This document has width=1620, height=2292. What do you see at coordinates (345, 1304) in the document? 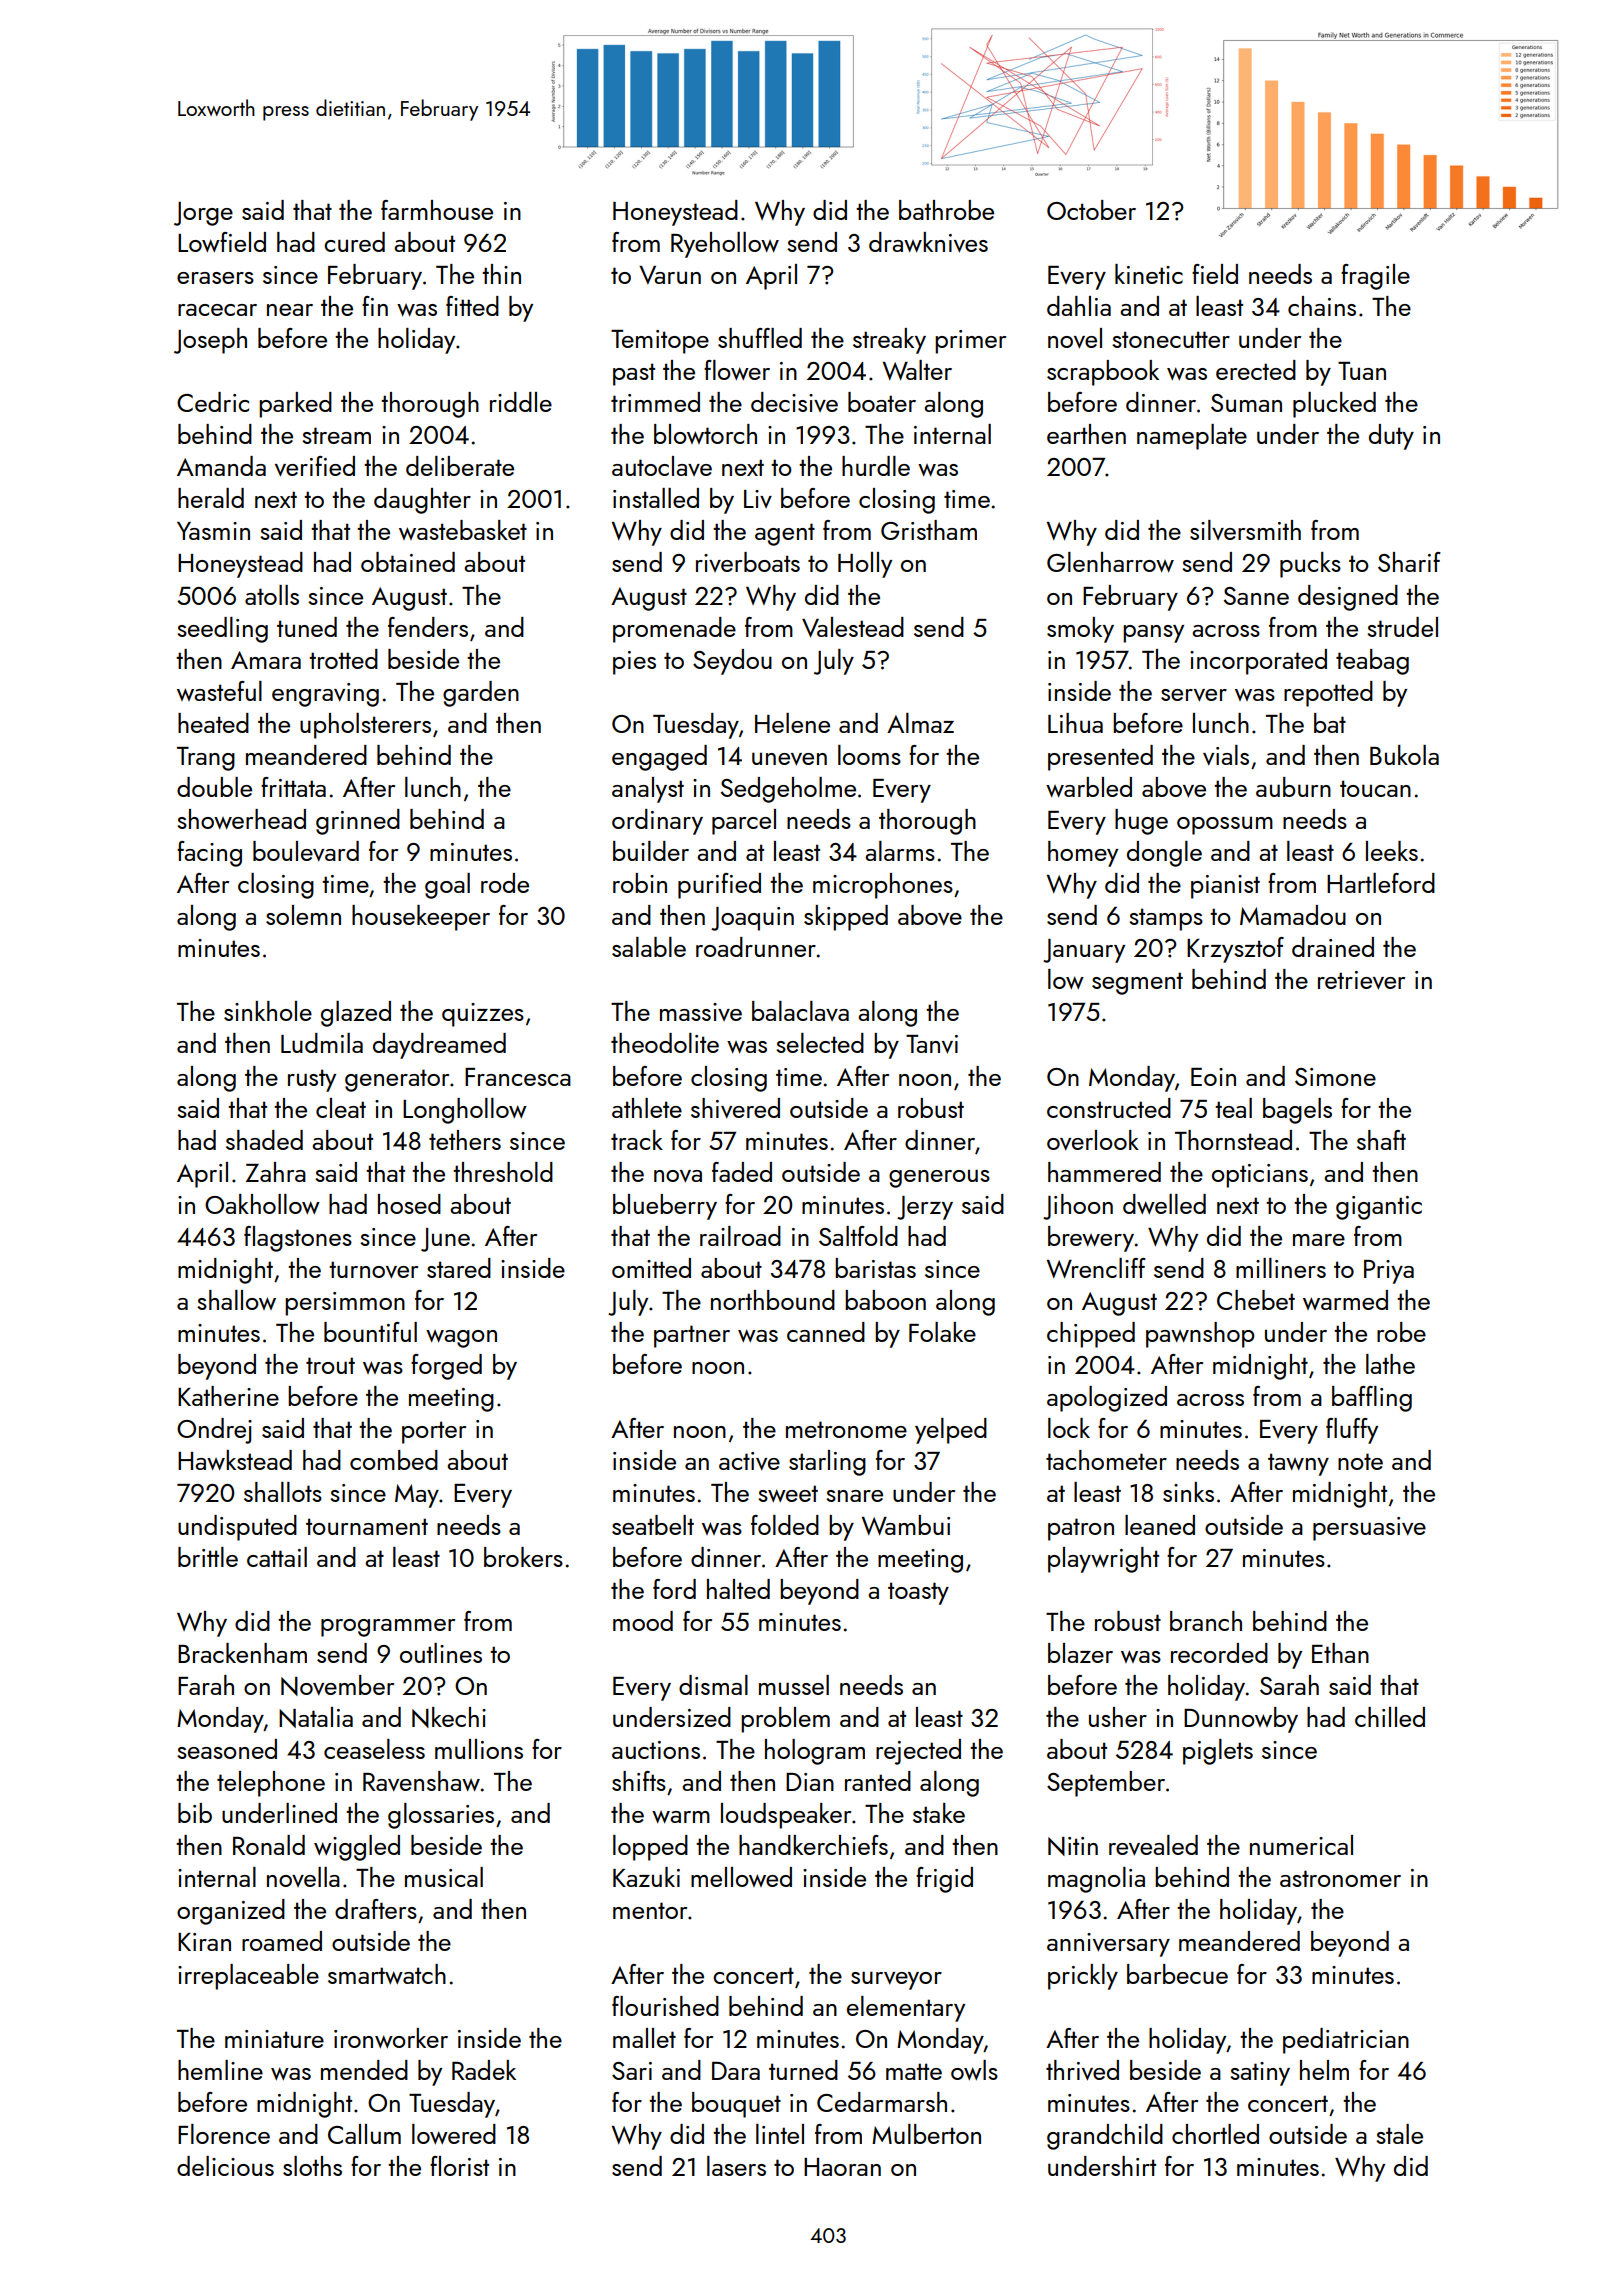
I see `persimmon` at bounding box center [345, 1304].
